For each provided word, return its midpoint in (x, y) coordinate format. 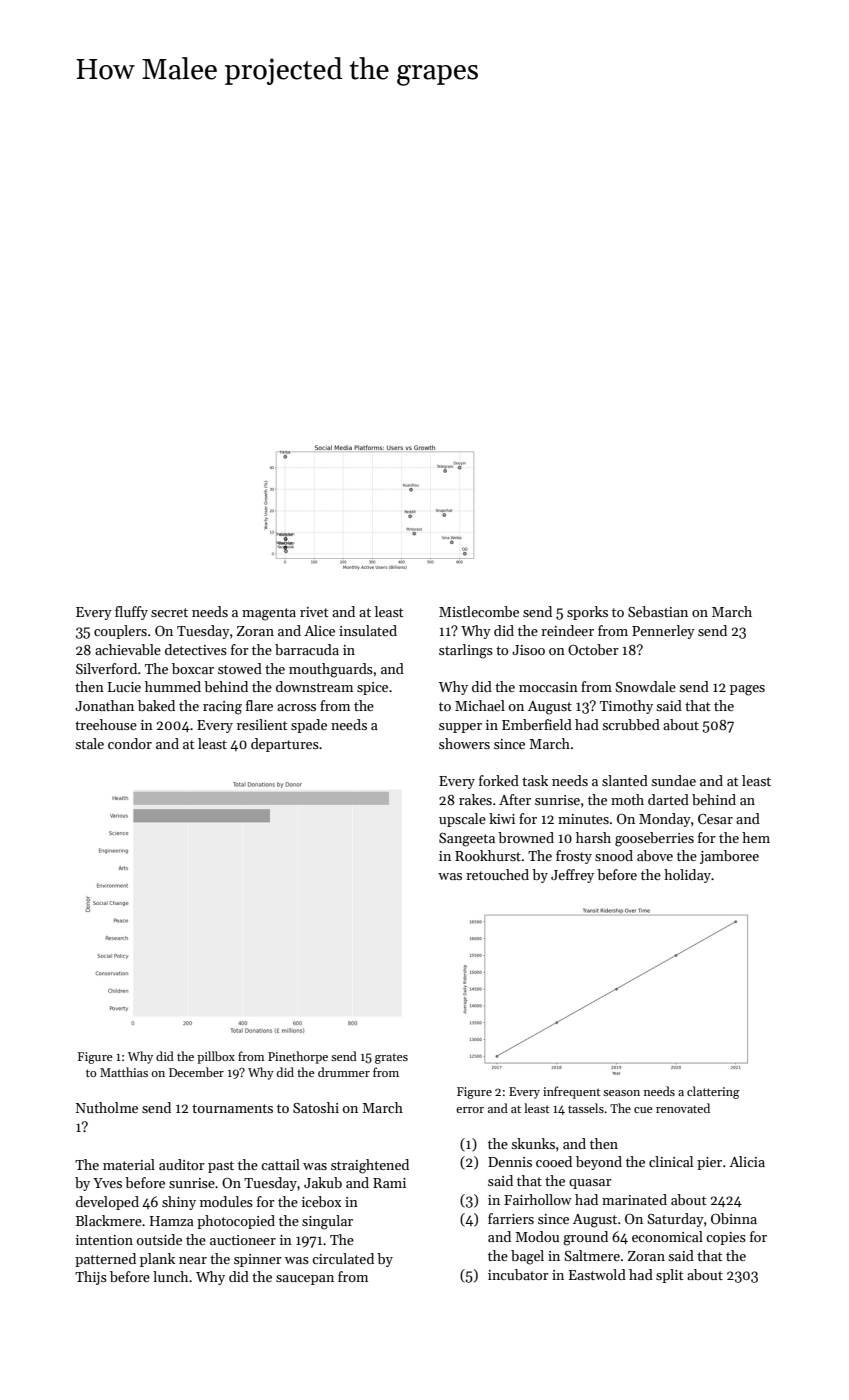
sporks (587, 613)
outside (159, 1239)
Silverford (106, 668)
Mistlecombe (479, 611)
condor (130, 743)
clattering (713, 1092)
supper (460, 728)
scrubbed (631, 724)
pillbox (216, 1057)
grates (391, 1058)
